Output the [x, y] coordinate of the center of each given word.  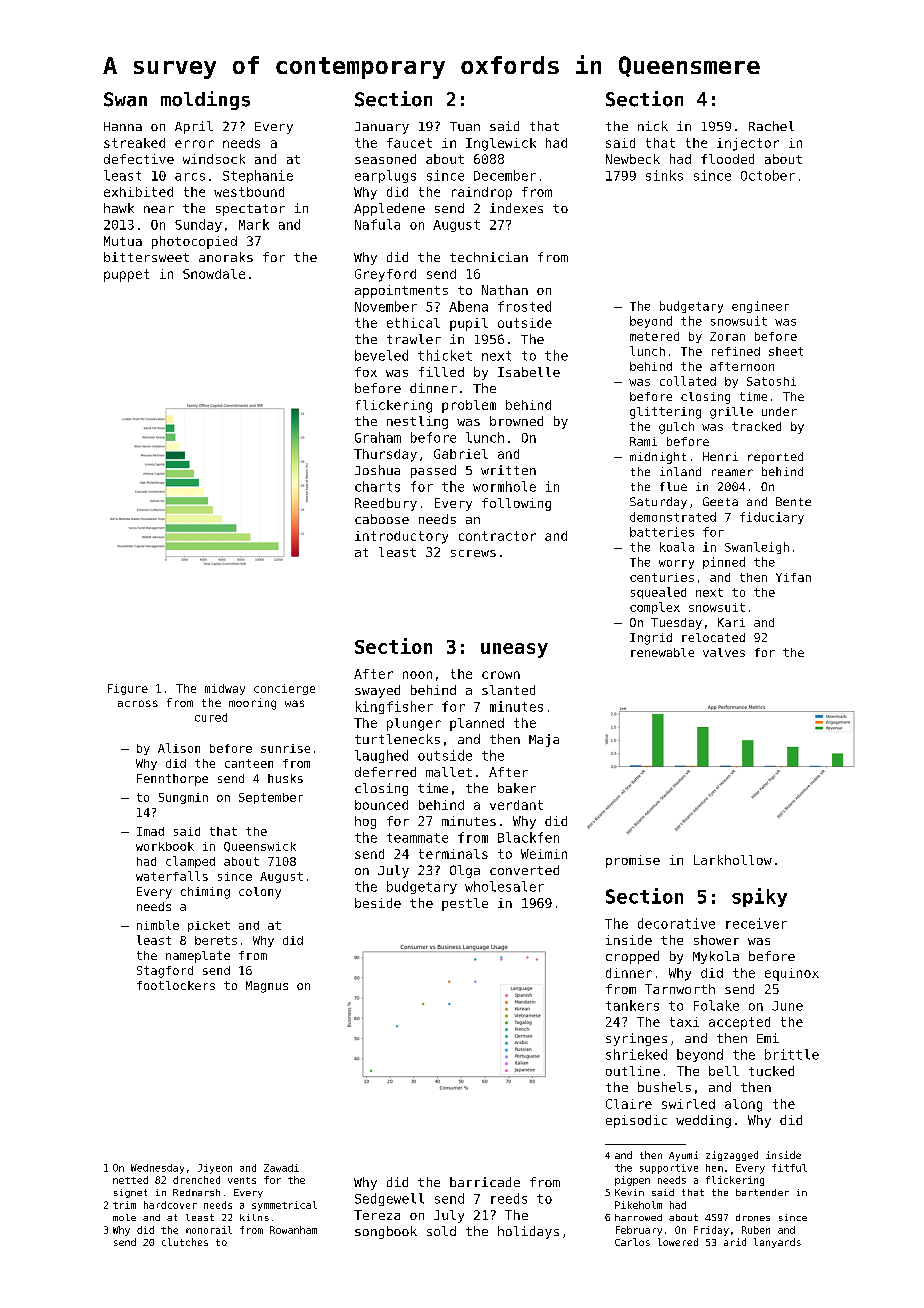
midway [225, 689]
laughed [381, 756]
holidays [528, 1232]
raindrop [482, 193]
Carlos [632, 1242]
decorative [676, 923]
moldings [205, 100]
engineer [760, 307]
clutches [185, 1242]
